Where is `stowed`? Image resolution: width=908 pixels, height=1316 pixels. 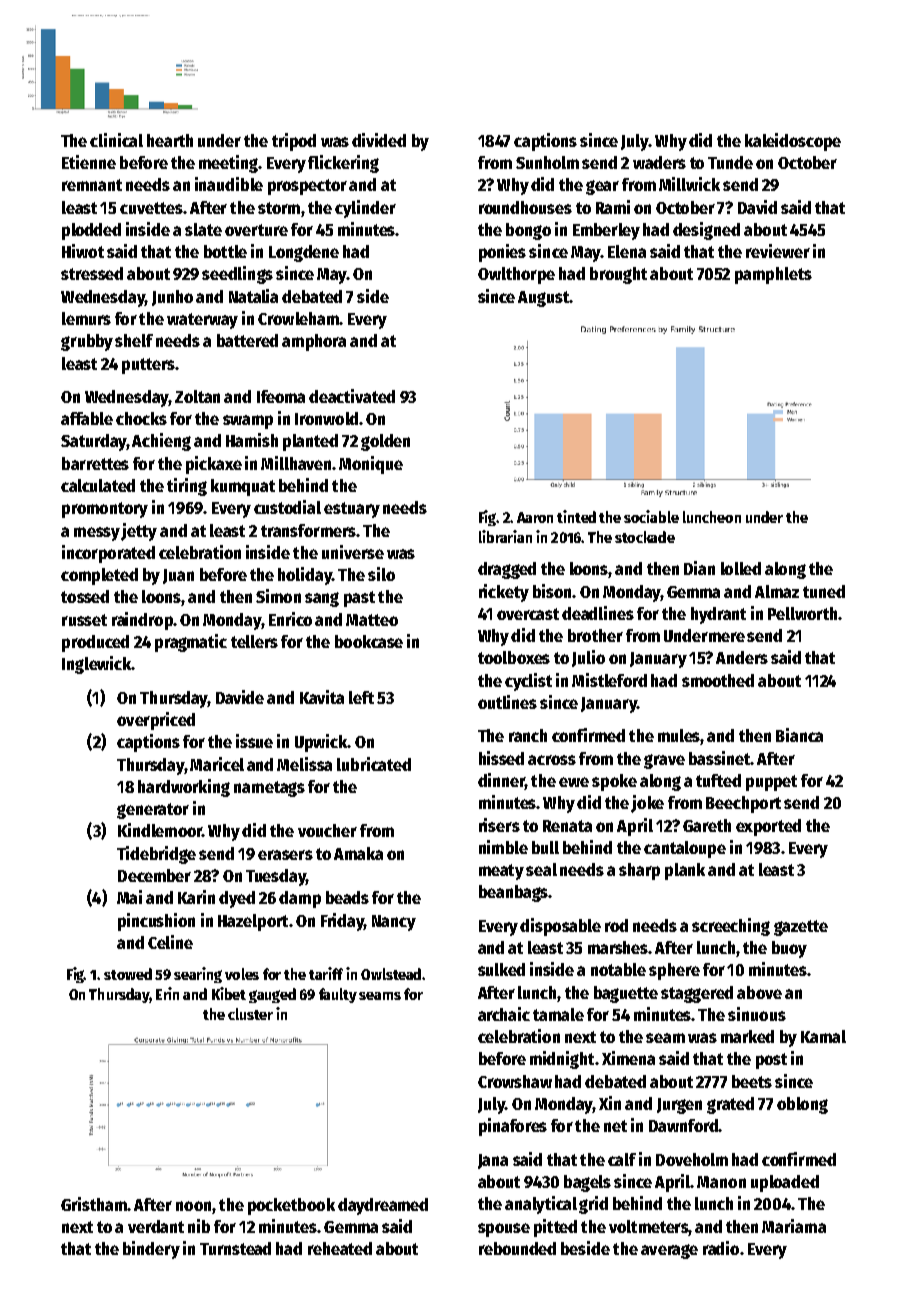 stowed is located at coordinates (128, 974).
